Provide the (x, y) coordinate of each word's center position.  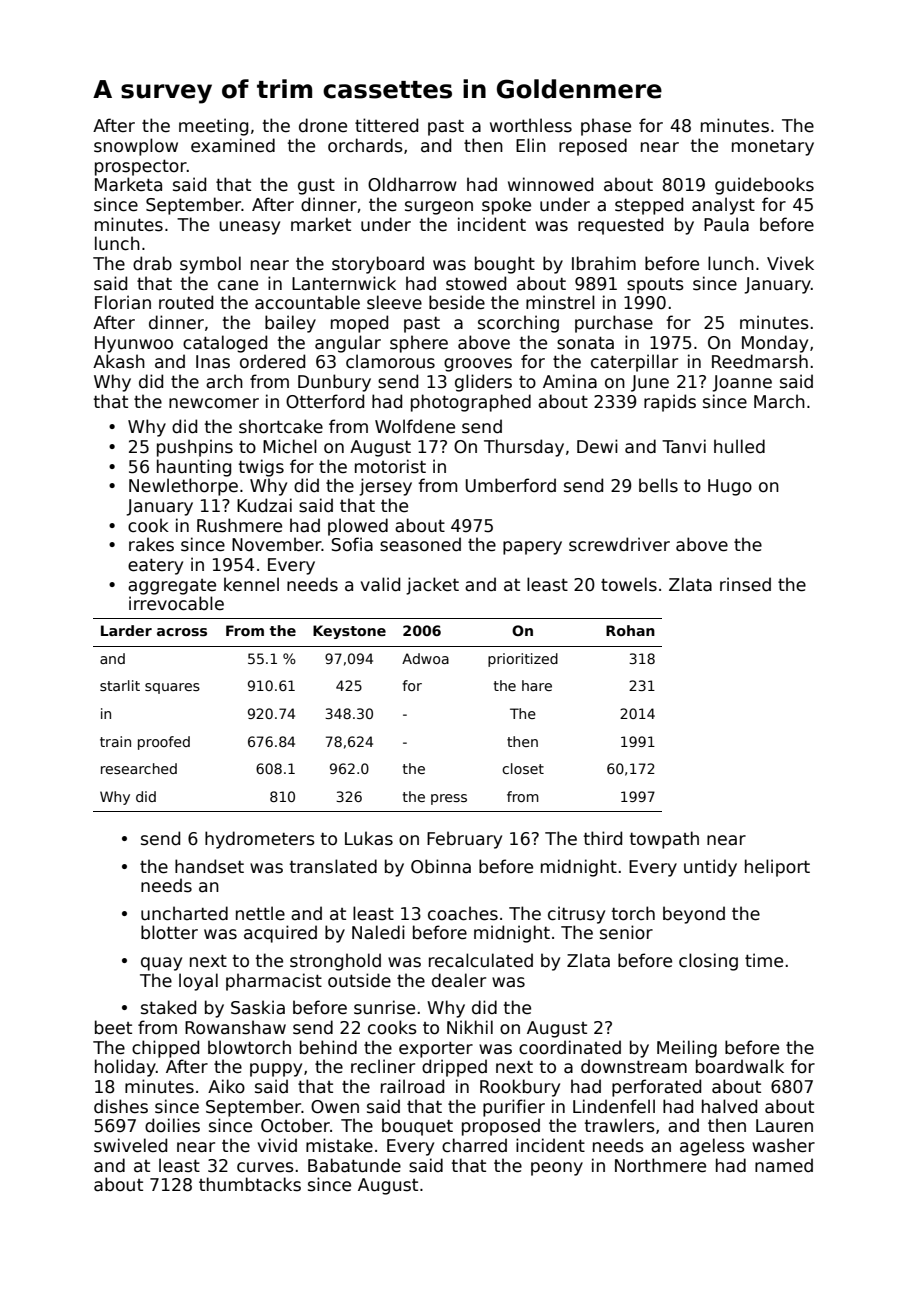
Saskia (258, 1007)
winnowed (550, 184)
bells (658, 485)
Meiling (687, 1049)
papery (532, 548)
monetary (773, 148)
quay (161, 964)
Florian (123, 302)
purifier (514, 1108)
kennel (251, 584)
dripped (454, 1068)
